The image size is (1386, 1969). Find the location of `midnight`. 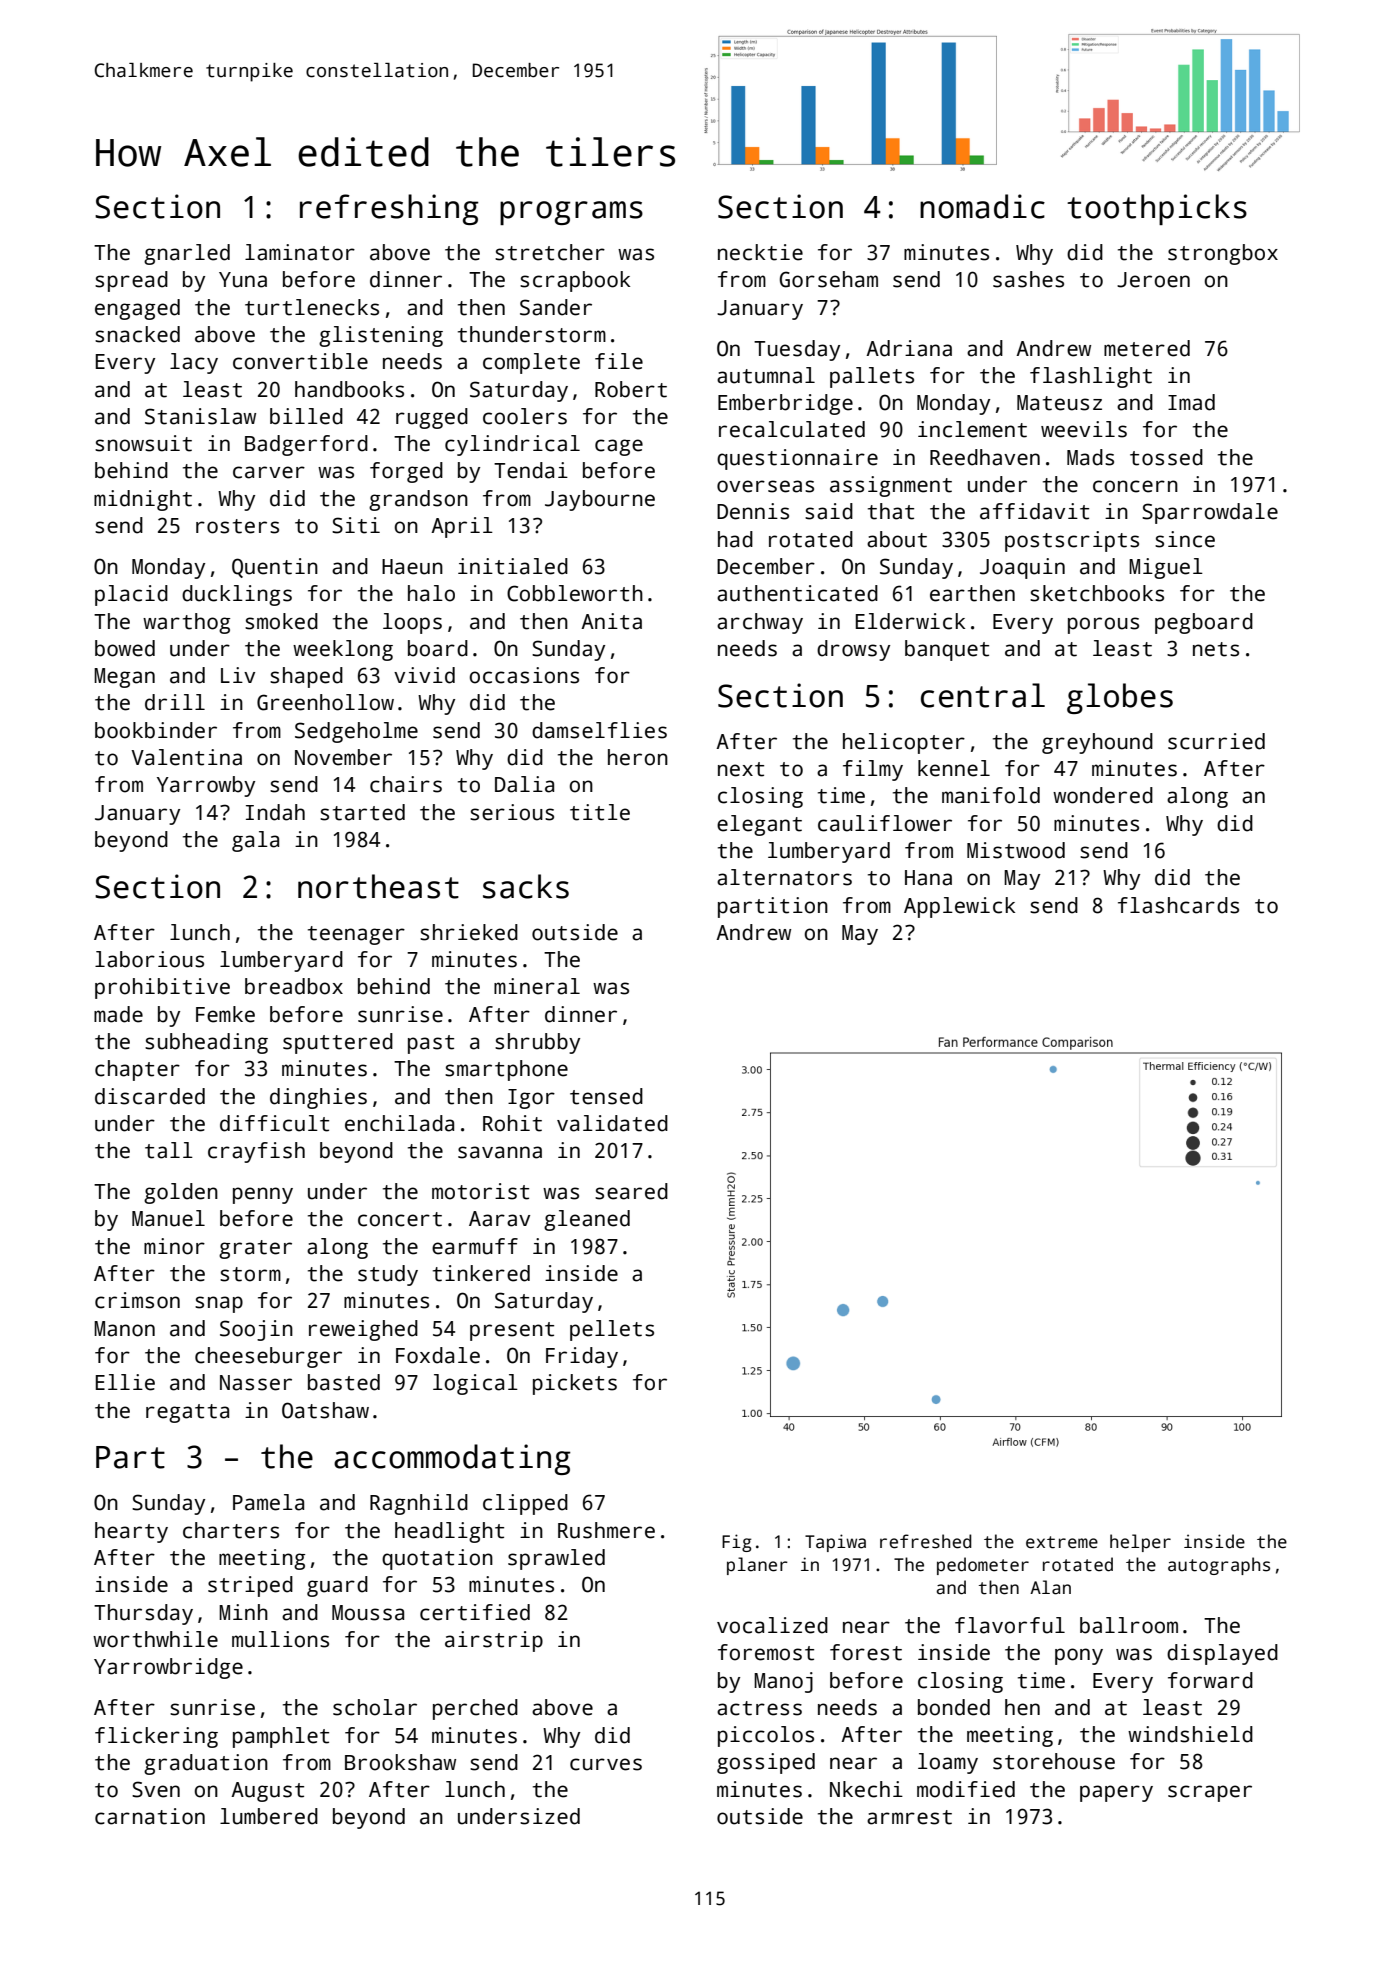

midnight is located at coordinates (143, 500).
